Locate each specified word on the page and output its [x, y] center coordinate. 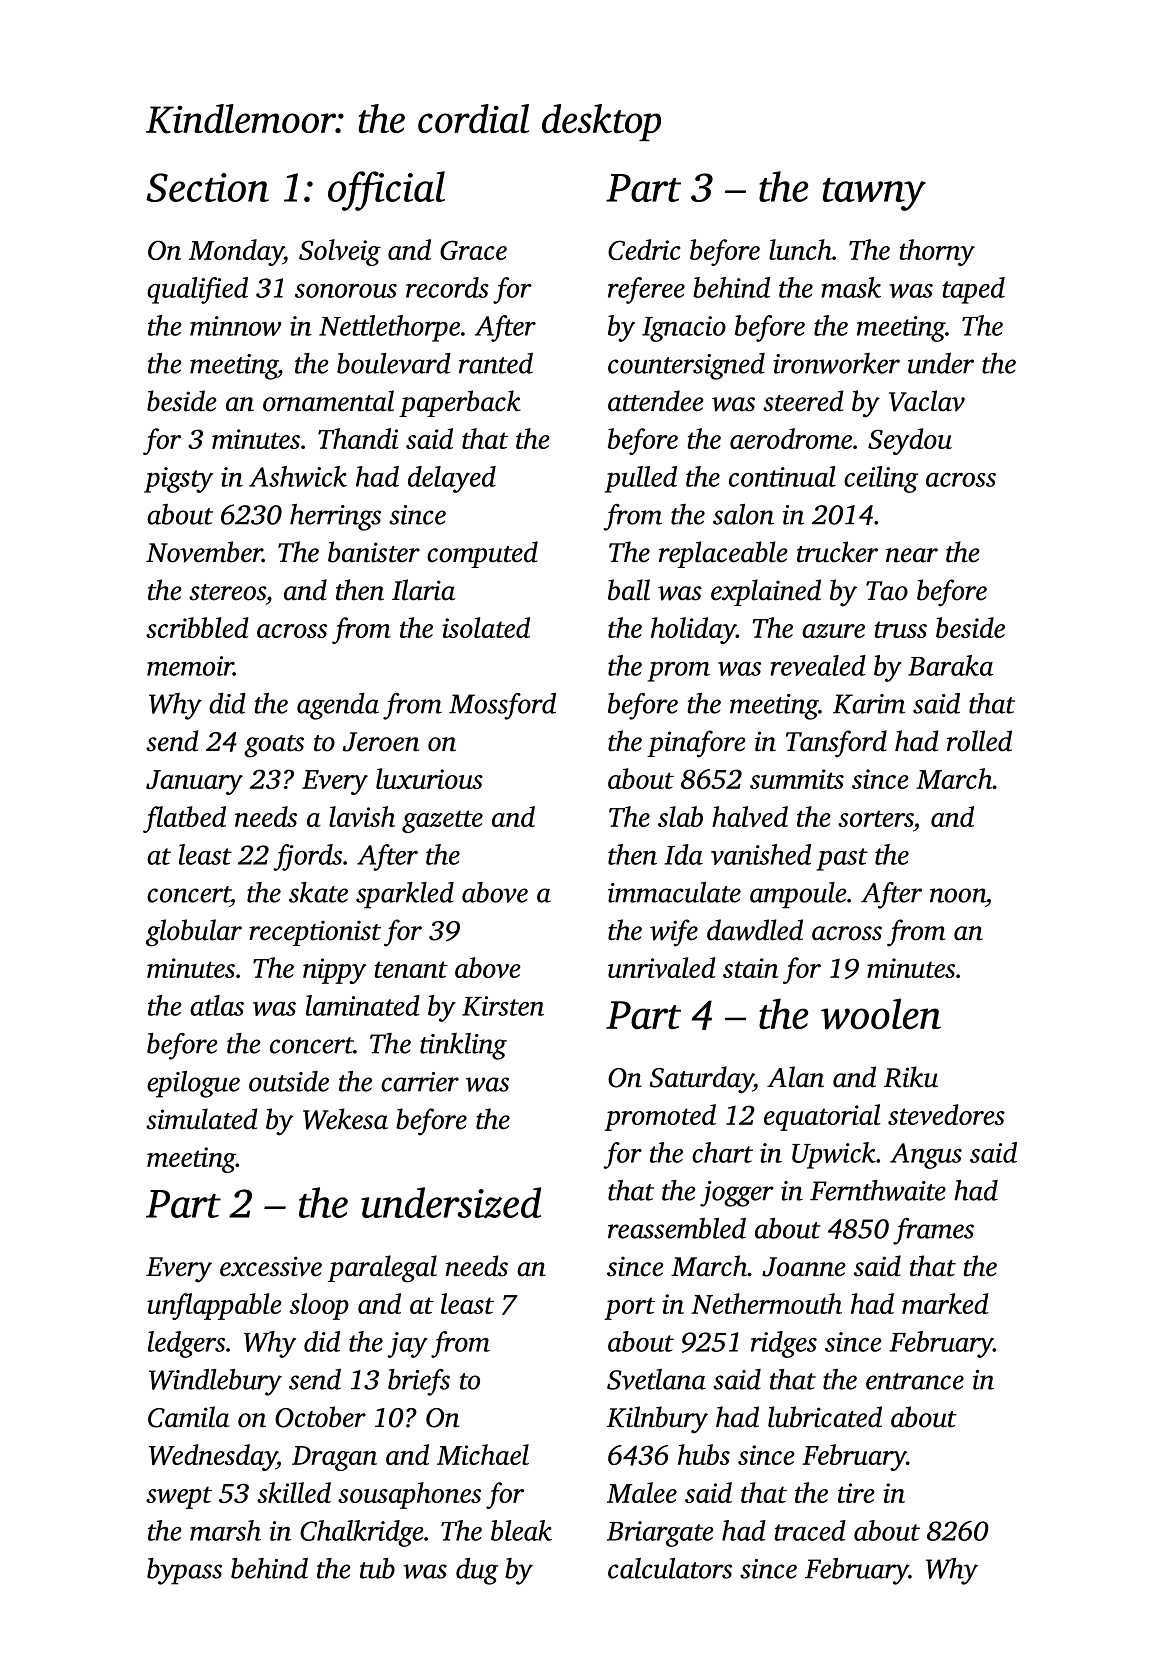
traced [810, 1530]
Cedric [644, 249]
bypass [184, 1571]
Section [207, 187]
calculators [670, 1568]
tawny [874, 194]
